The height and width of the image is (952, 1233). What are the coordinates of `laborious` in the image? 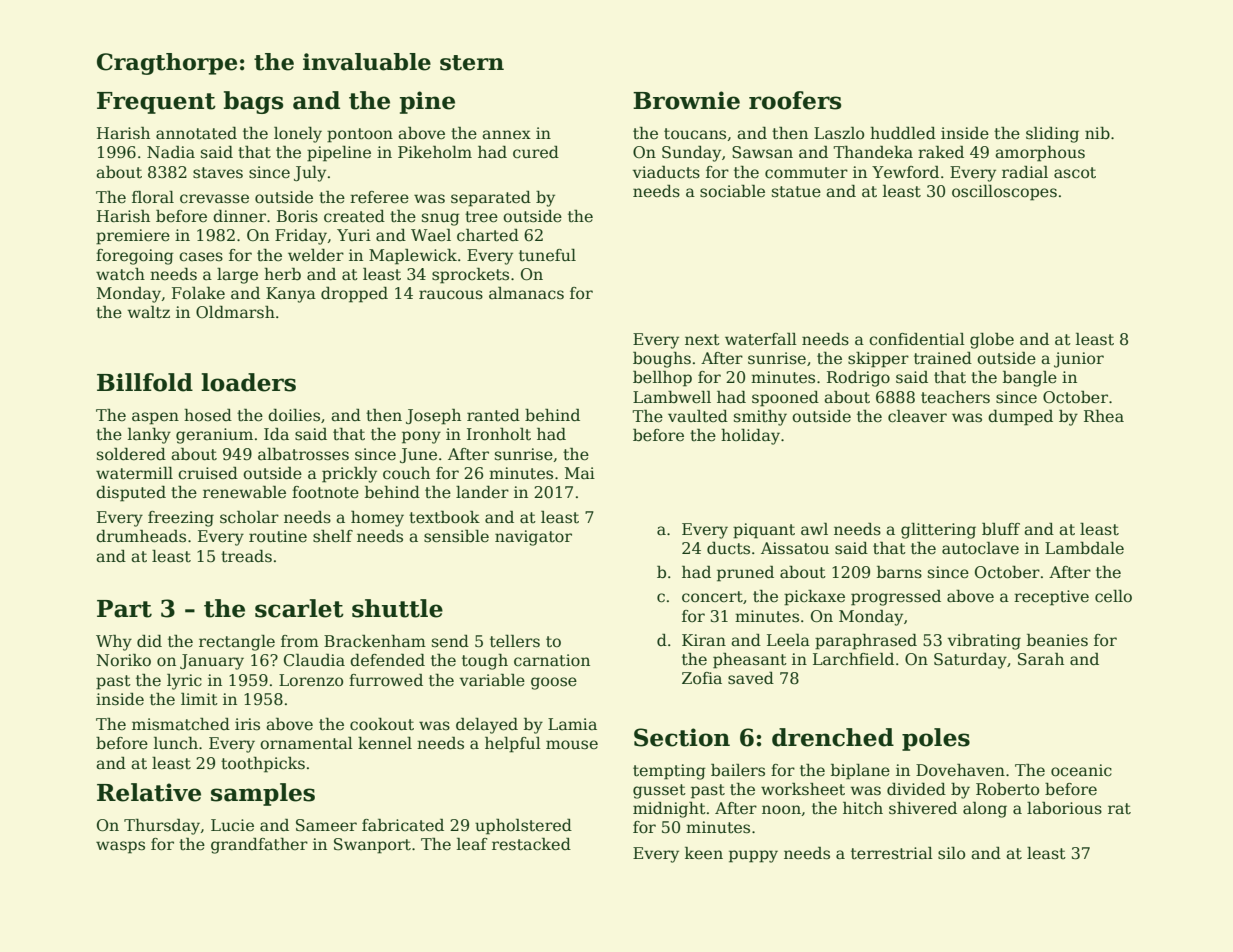 It's located at (1064, 808).
